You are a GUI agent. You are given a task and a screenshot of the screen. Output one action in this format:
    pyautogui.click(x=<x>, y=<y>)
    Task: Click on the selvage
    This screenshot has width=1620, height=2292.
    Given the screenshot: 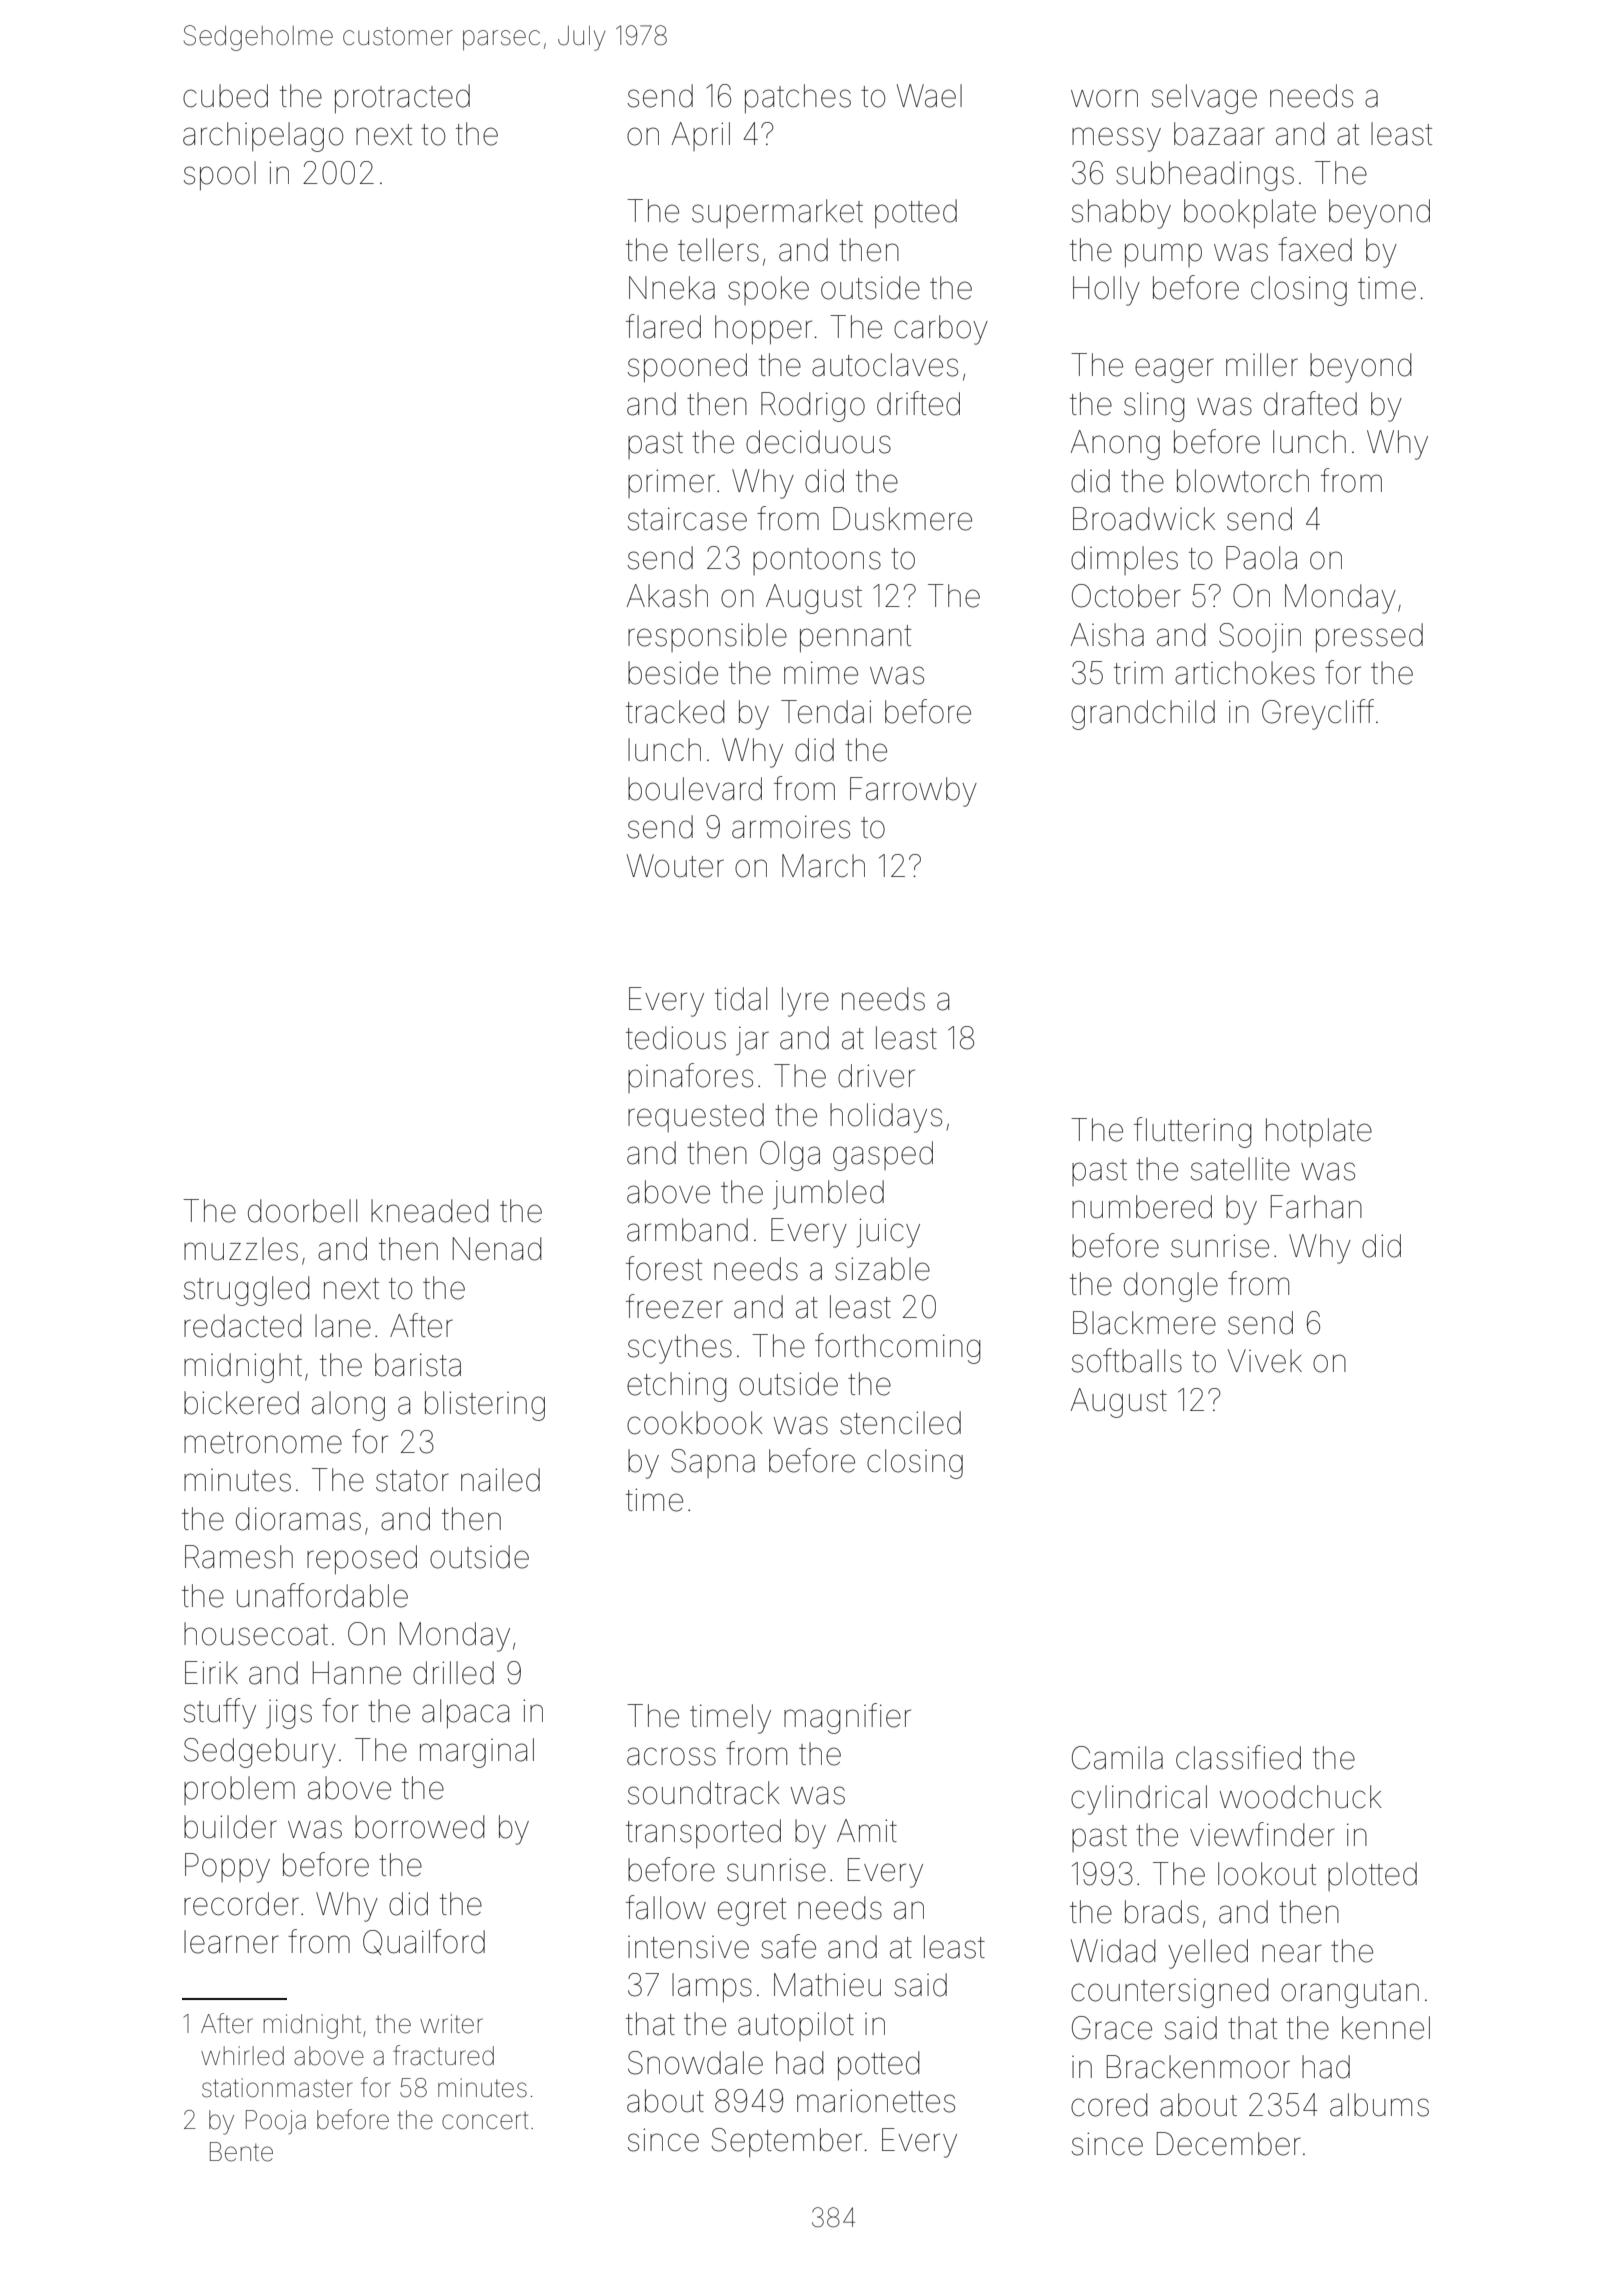 What is the action you would take?
    pyautogui.click(x=1204, y=99)
